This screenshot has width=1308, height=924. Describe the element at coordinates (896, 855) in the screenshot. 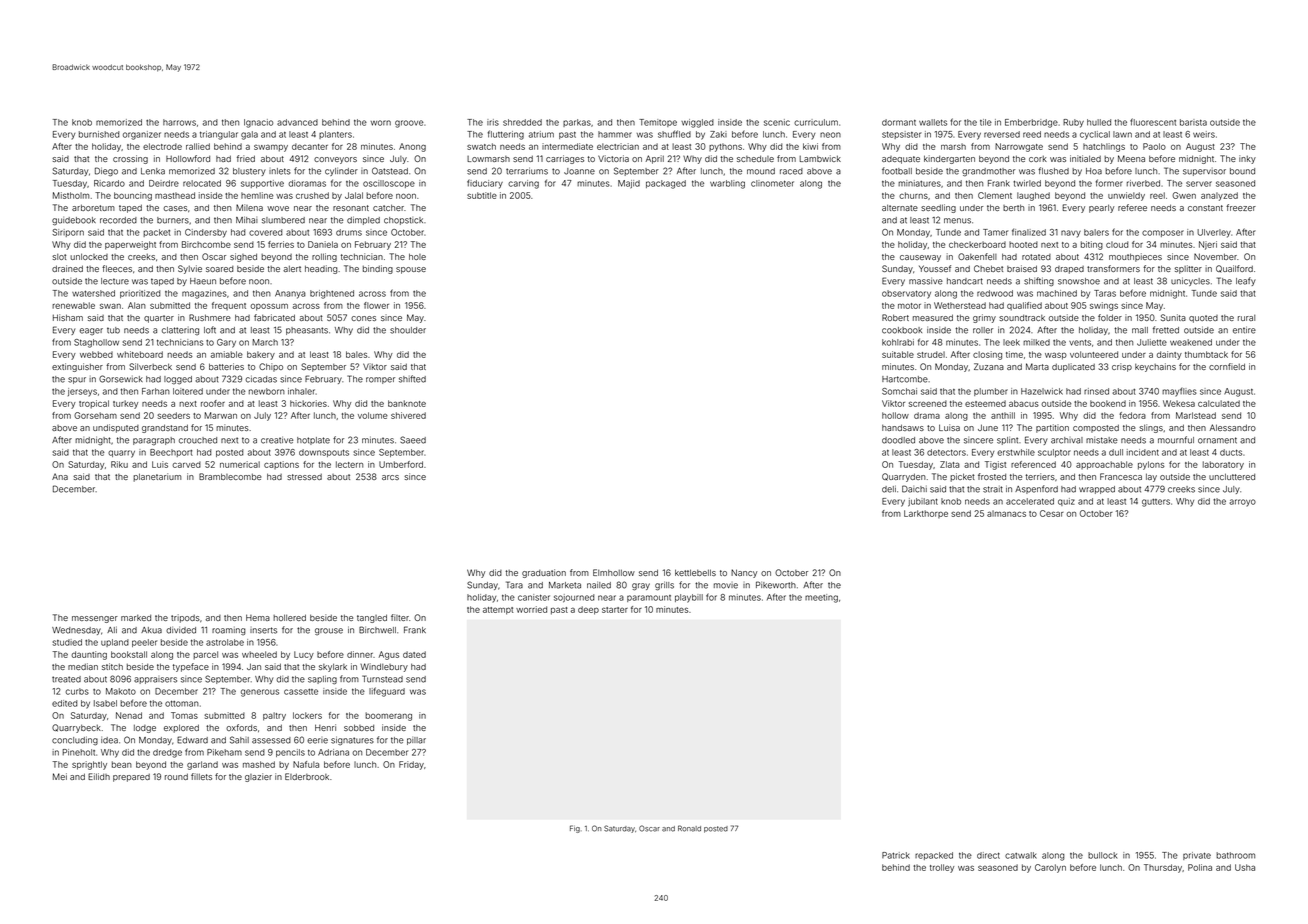

I see `Patrick` at that location.
